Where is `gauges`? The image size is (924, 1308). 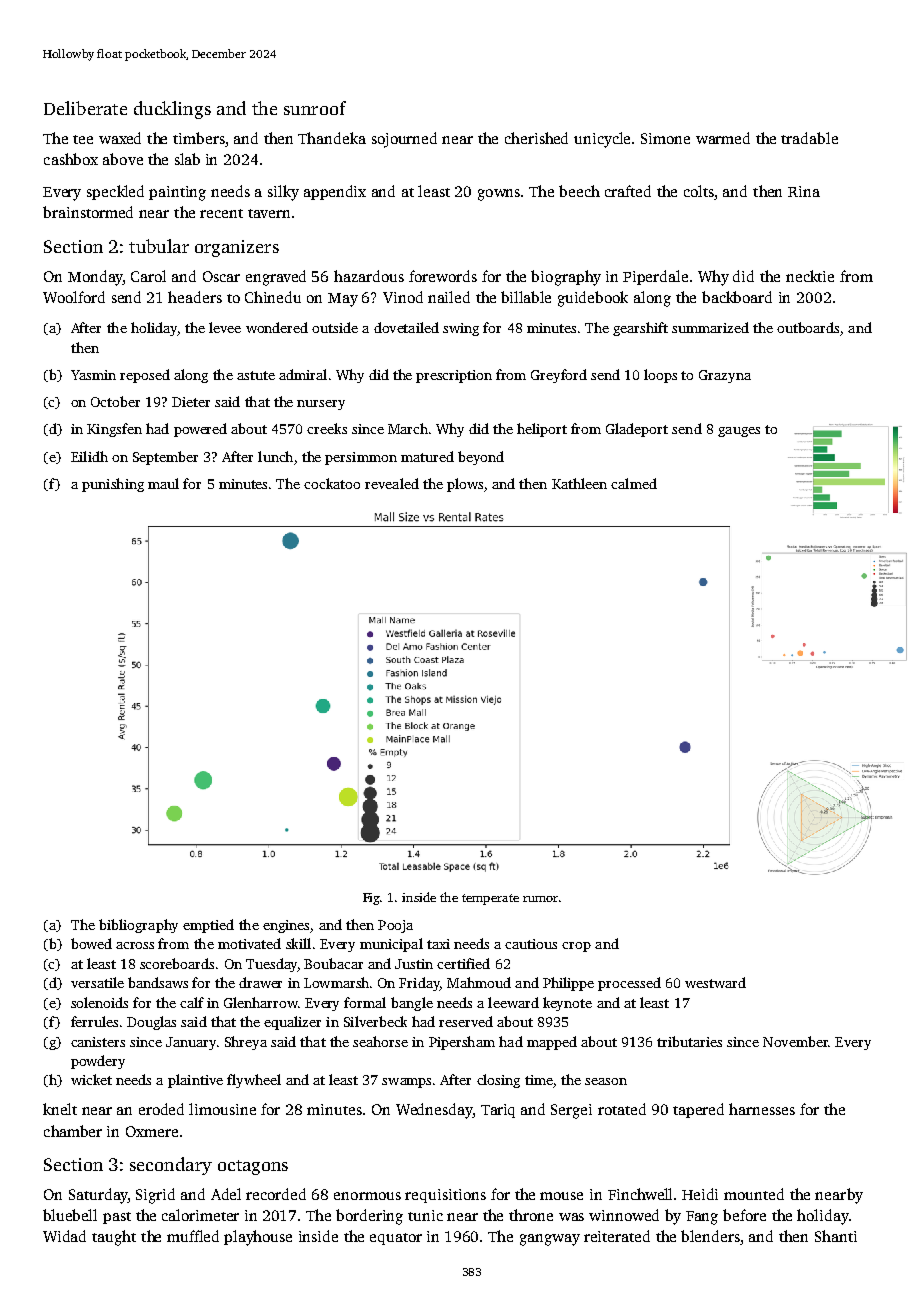
gauges is located at coordinates (739, 432).
